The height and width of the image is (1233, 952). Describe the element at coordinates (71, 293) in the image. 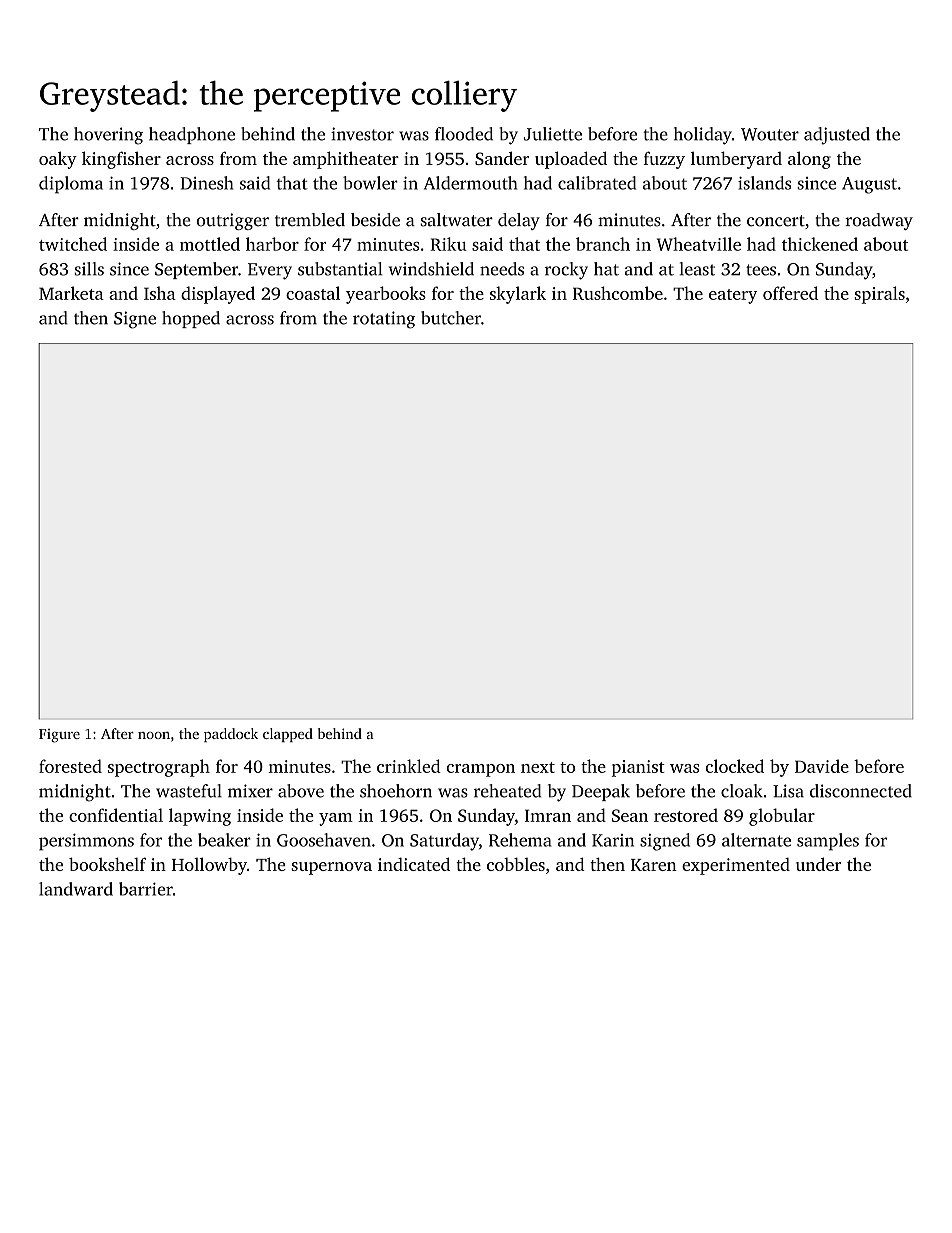

I see `Marketa` at that location.
